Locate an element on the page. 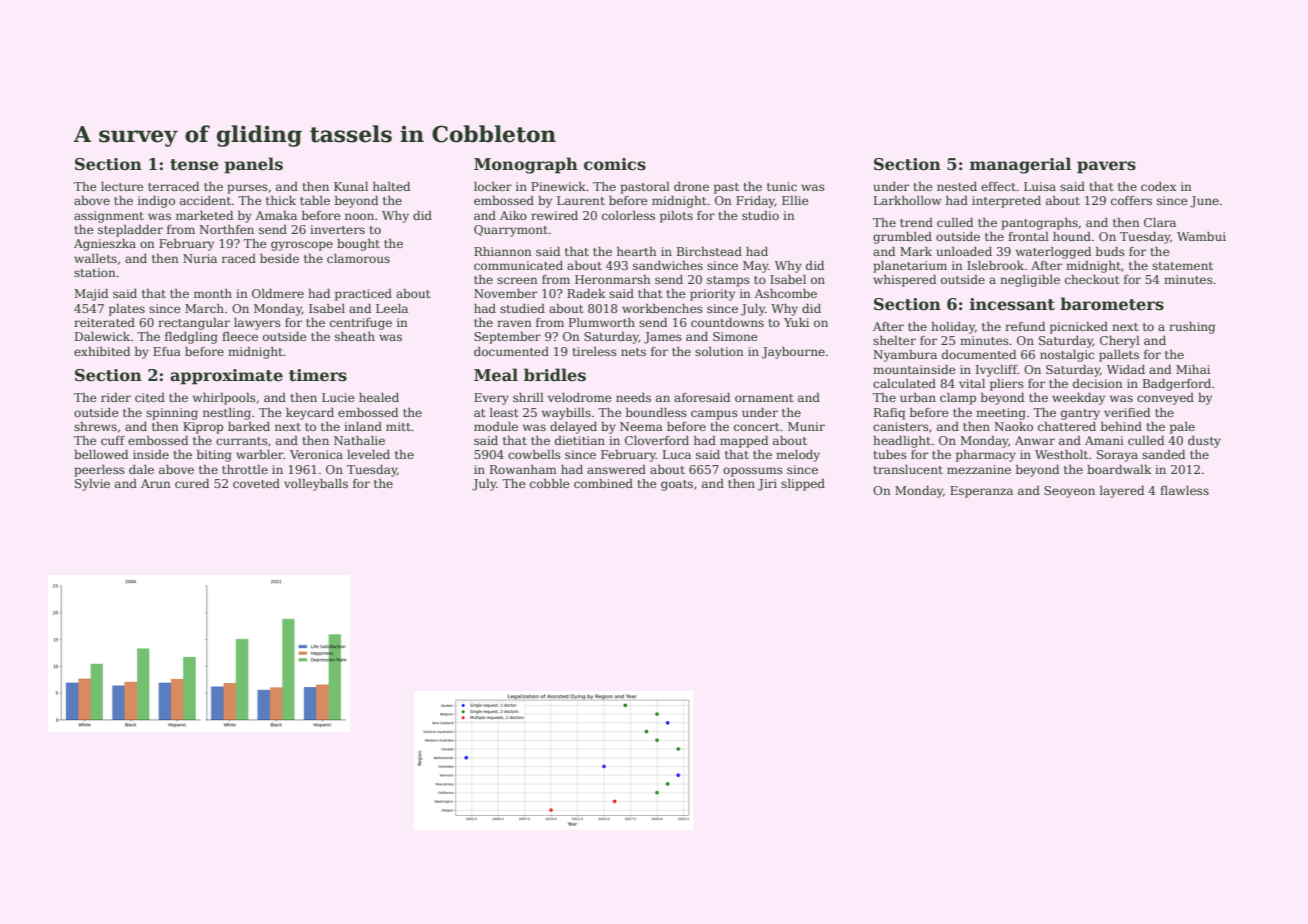 This image has height=924, width=1308. planetarium is located at coordinates (910, 267).
